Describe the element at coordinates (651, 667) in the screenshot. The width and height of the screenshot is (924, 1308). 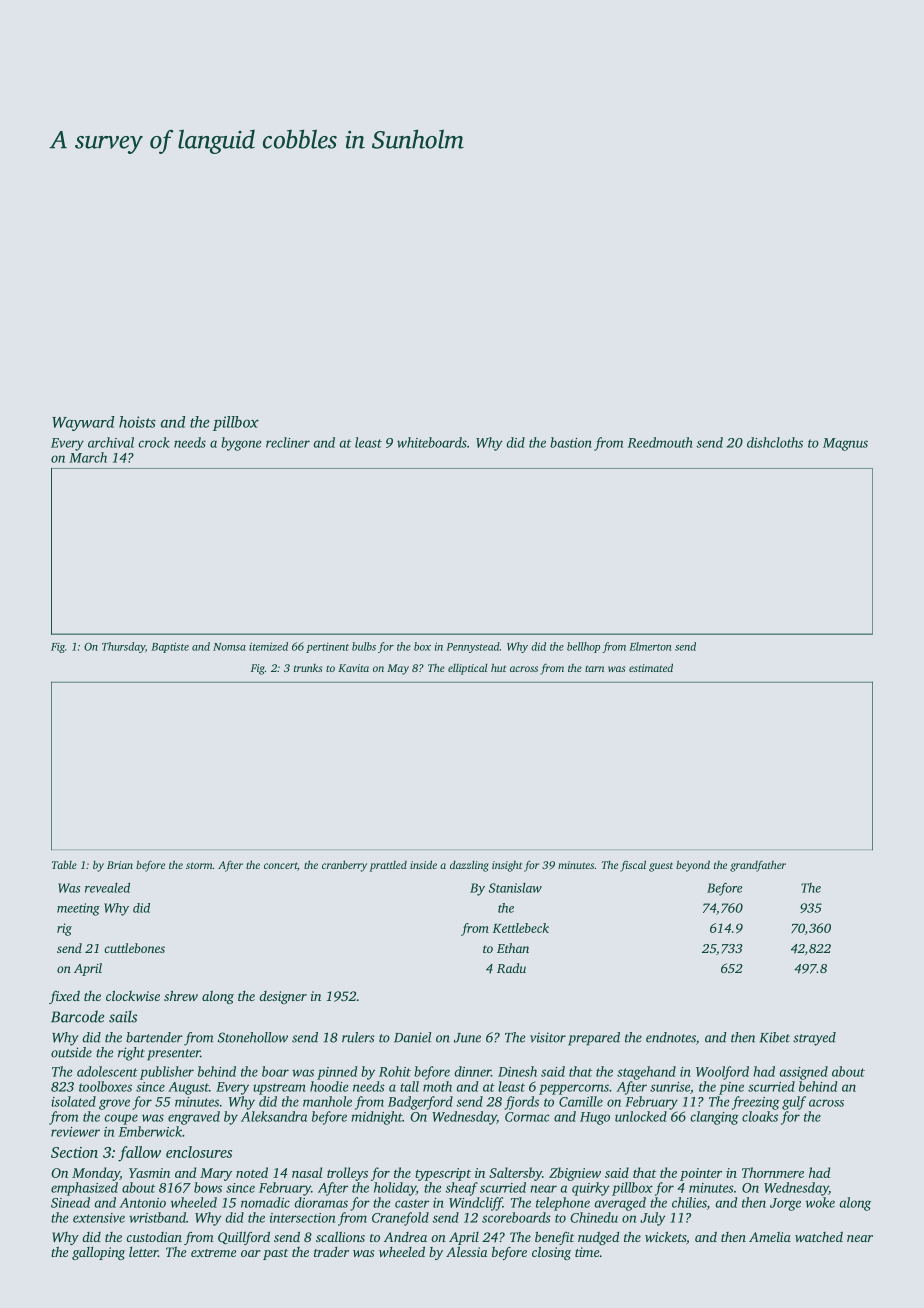
I see `estimated` at that location.
